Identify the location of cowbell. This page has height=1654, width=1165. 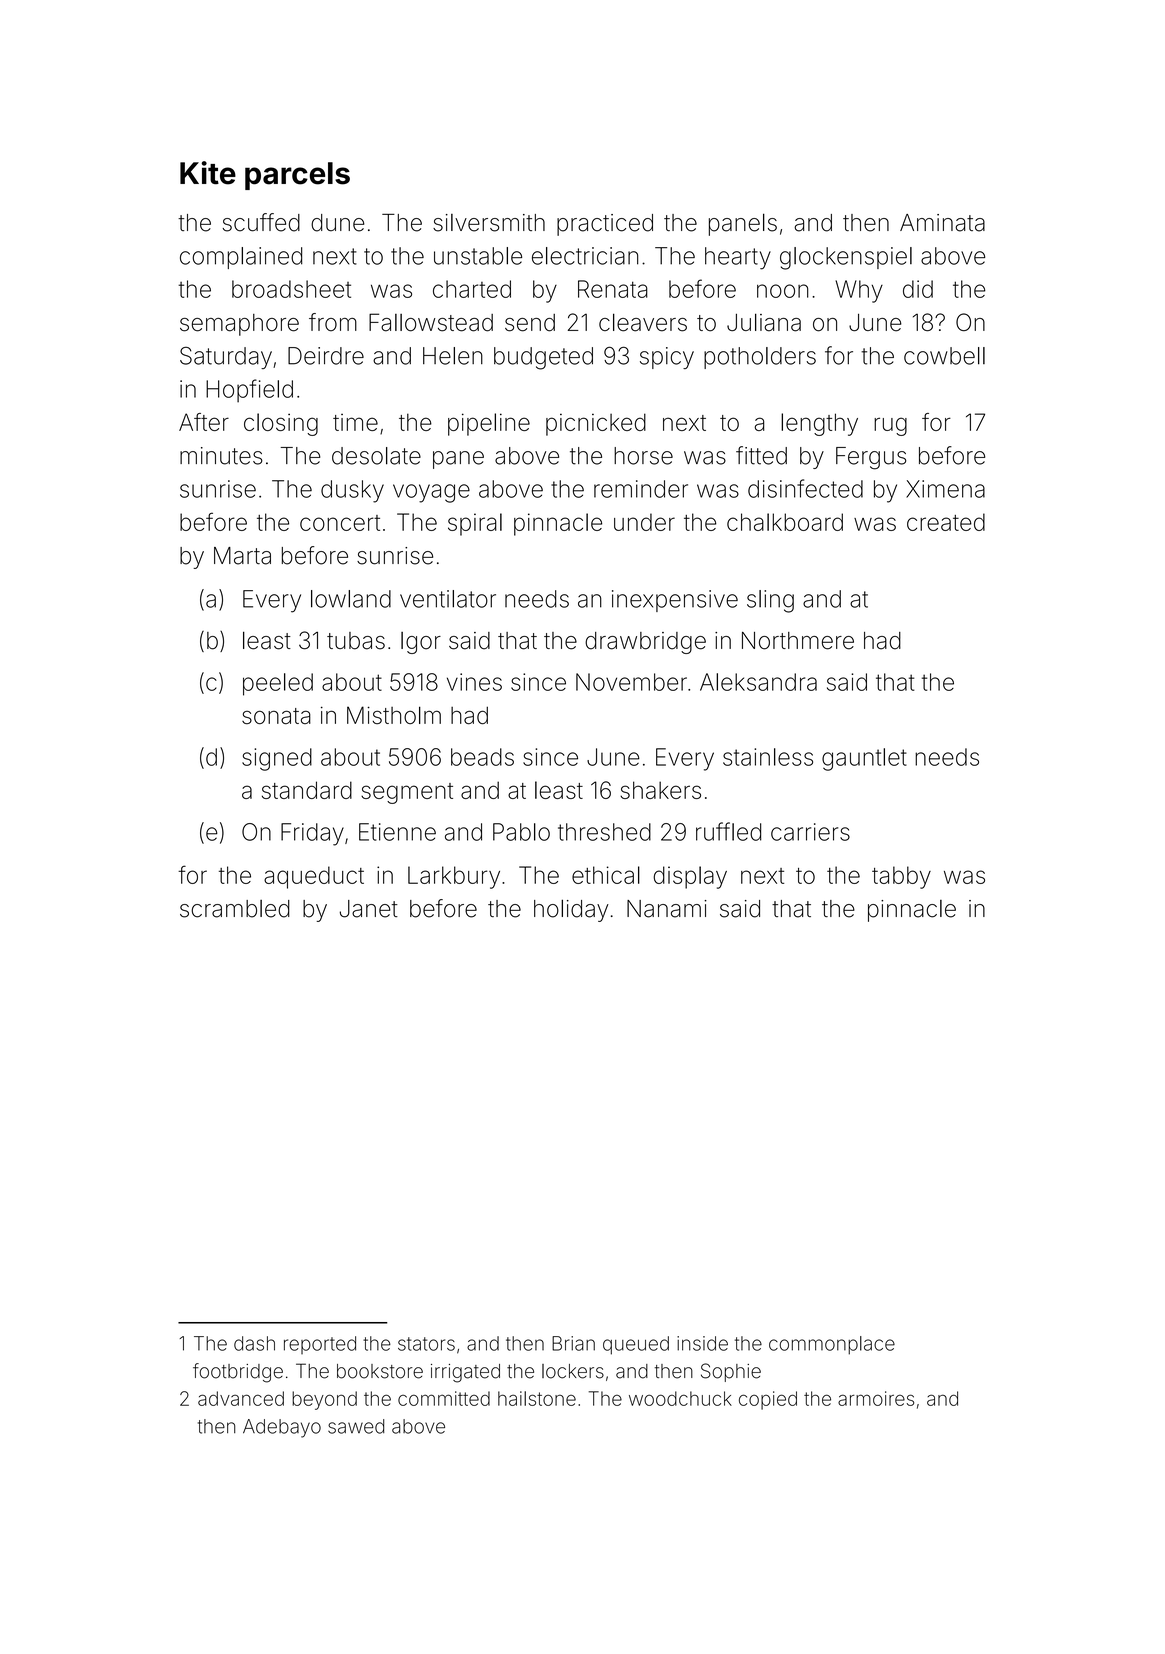
(944, 356).
